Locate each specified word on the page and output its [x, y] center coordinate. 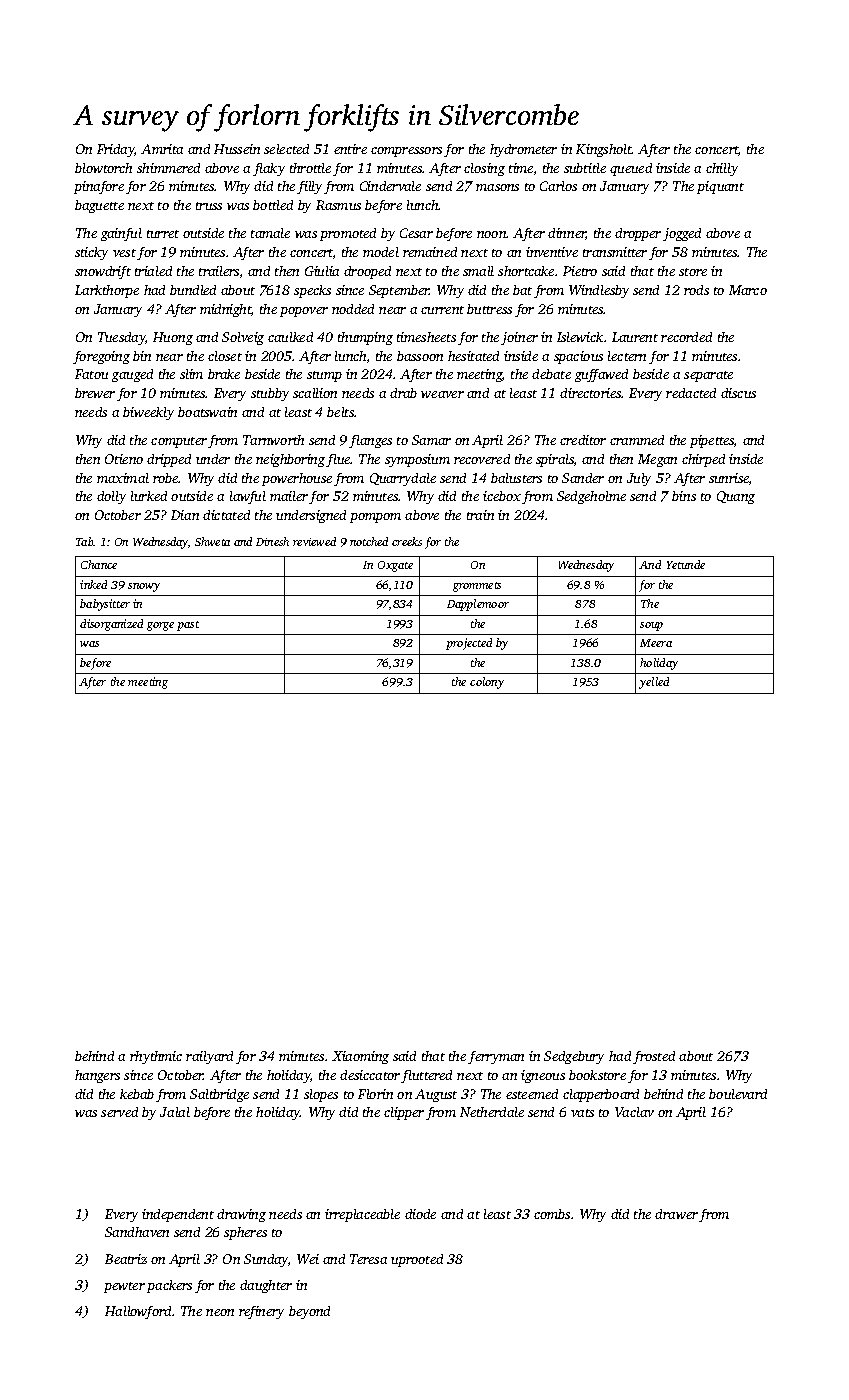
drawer [676, 1214]
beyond [309, 1312]
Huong [173, 338]
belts [340, 412]
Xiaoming [360, 1057]
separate [708, 376]
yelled [654, 683]
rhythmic [156, 1057]
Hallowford [138, 1312]
